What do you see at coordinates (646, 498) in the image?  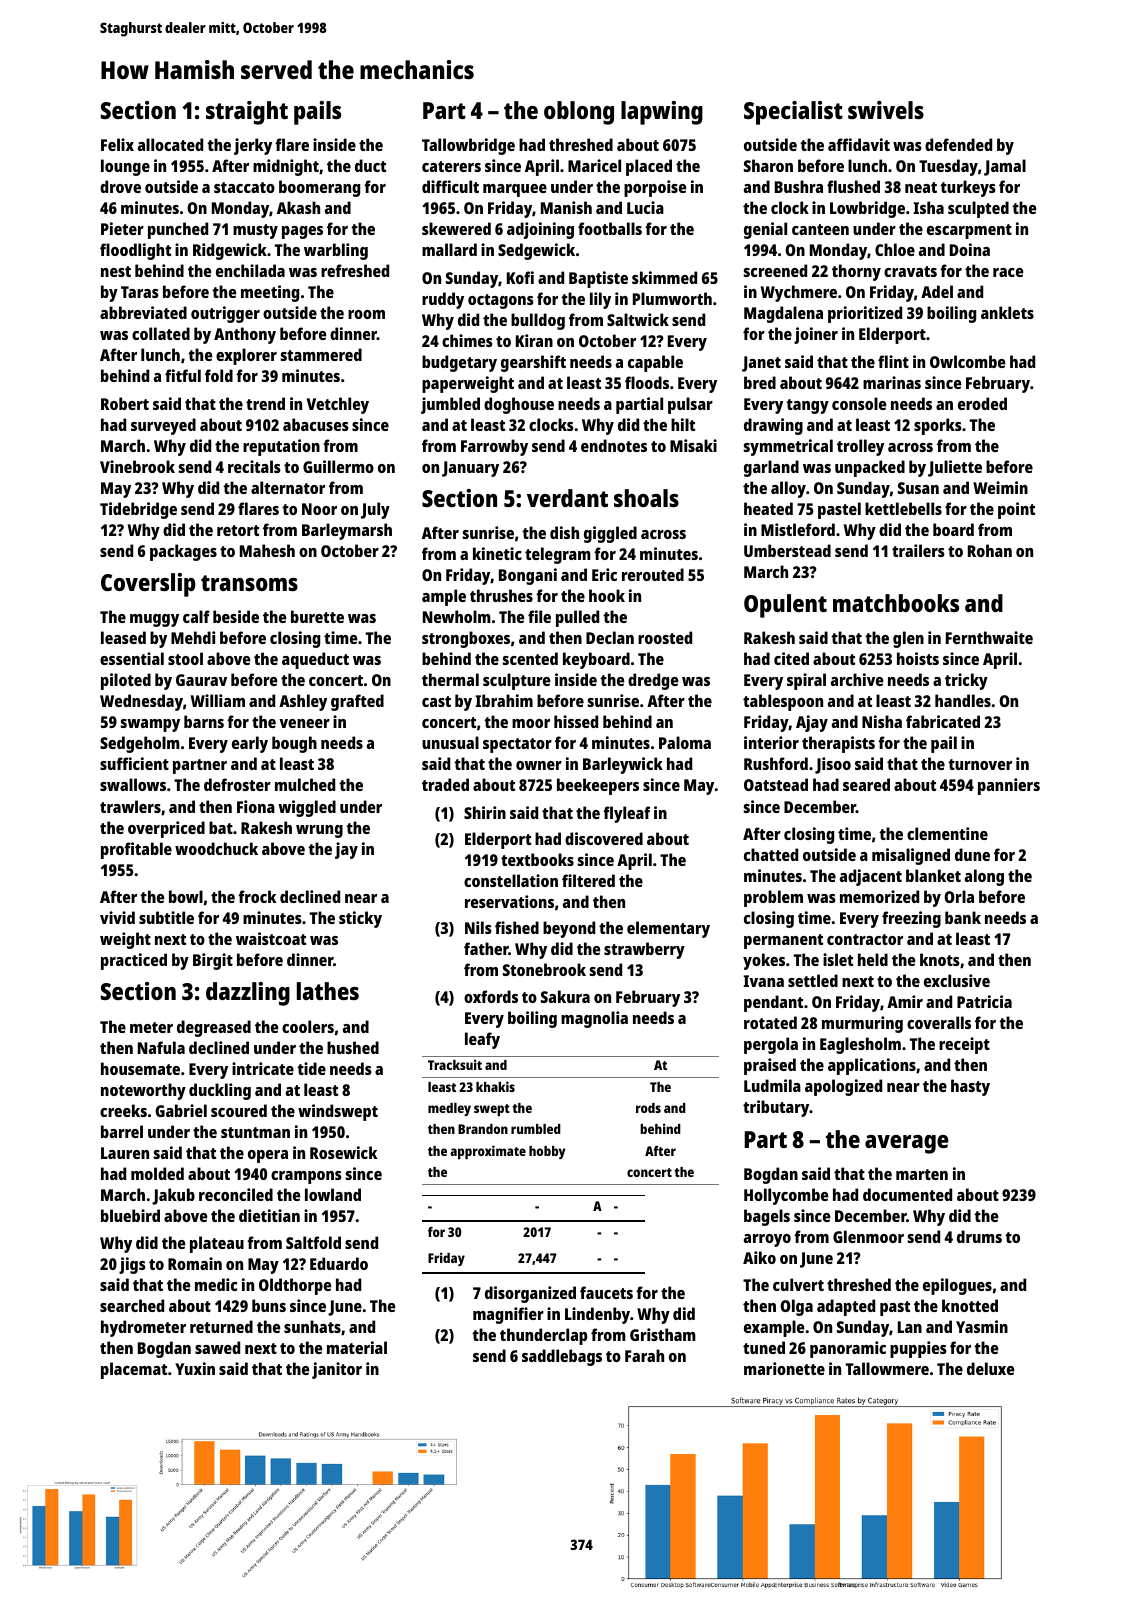 I see `shoals` at bounding box center [646, 498].
